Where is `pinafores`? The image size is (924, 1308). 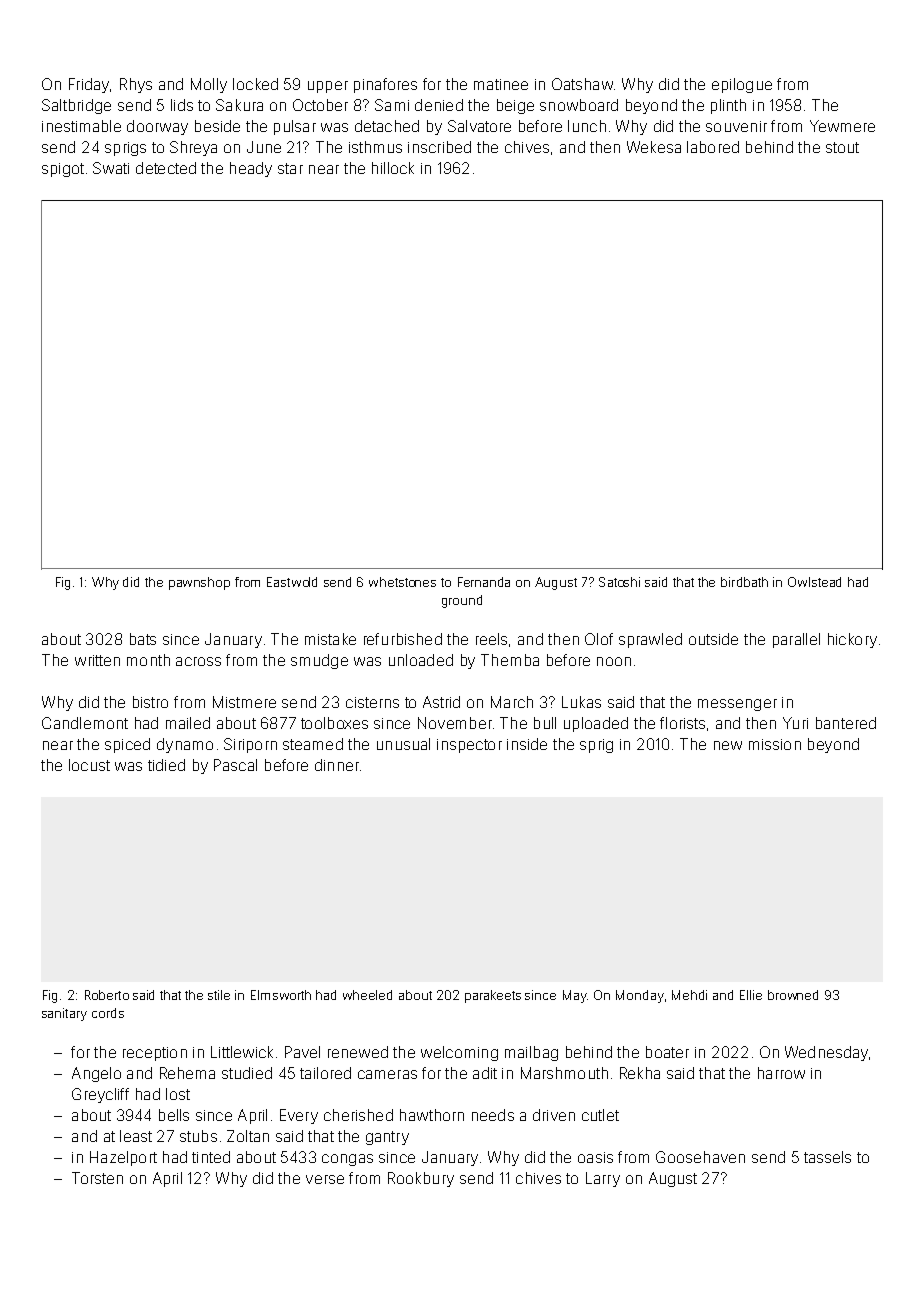 pinafores is located at coordinates (385, 85).
